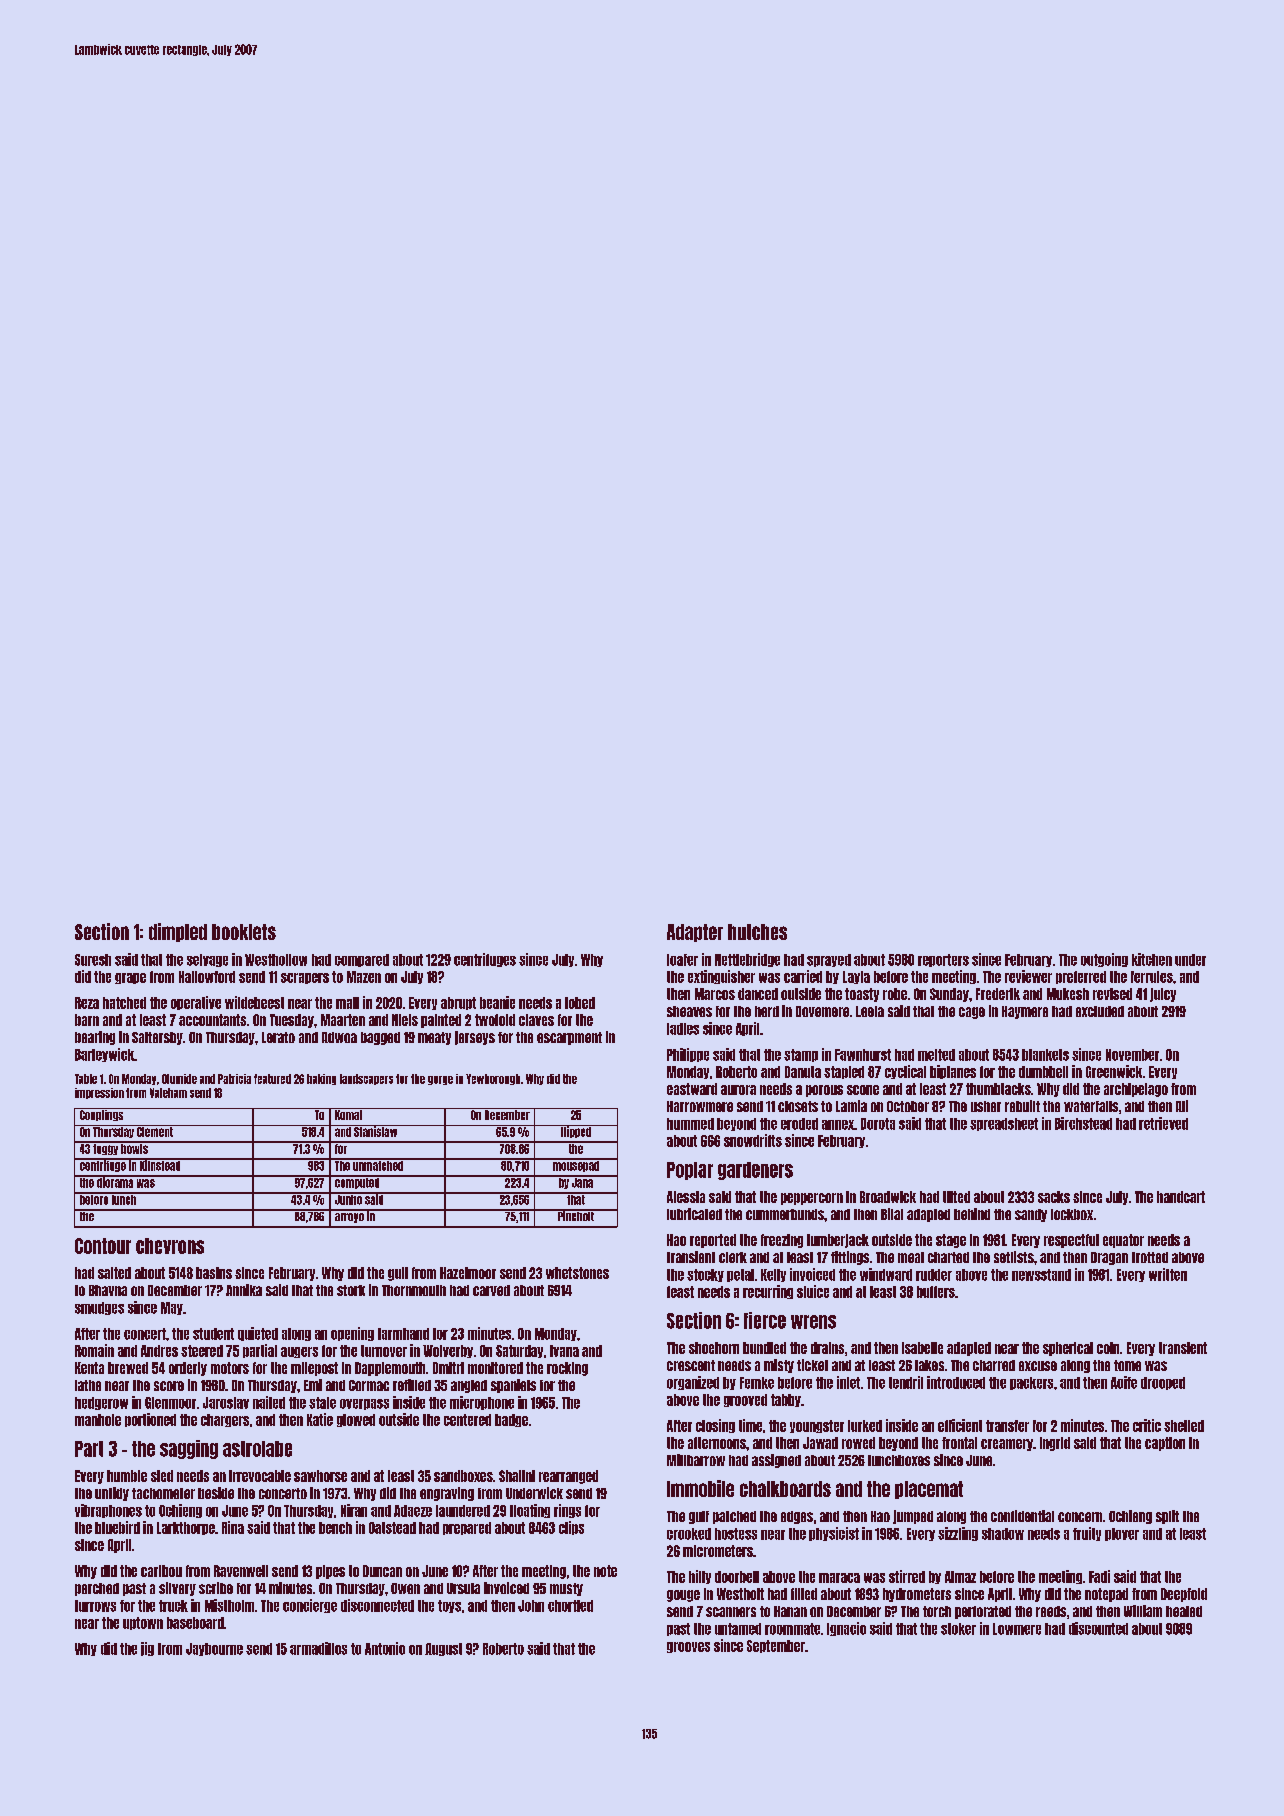 This screenshot has width=1284, height=1816. What do you see at coordinates (1136, 1090) in the screenshot?
I see `archipelago` at bounding box center [1136, 1090].
